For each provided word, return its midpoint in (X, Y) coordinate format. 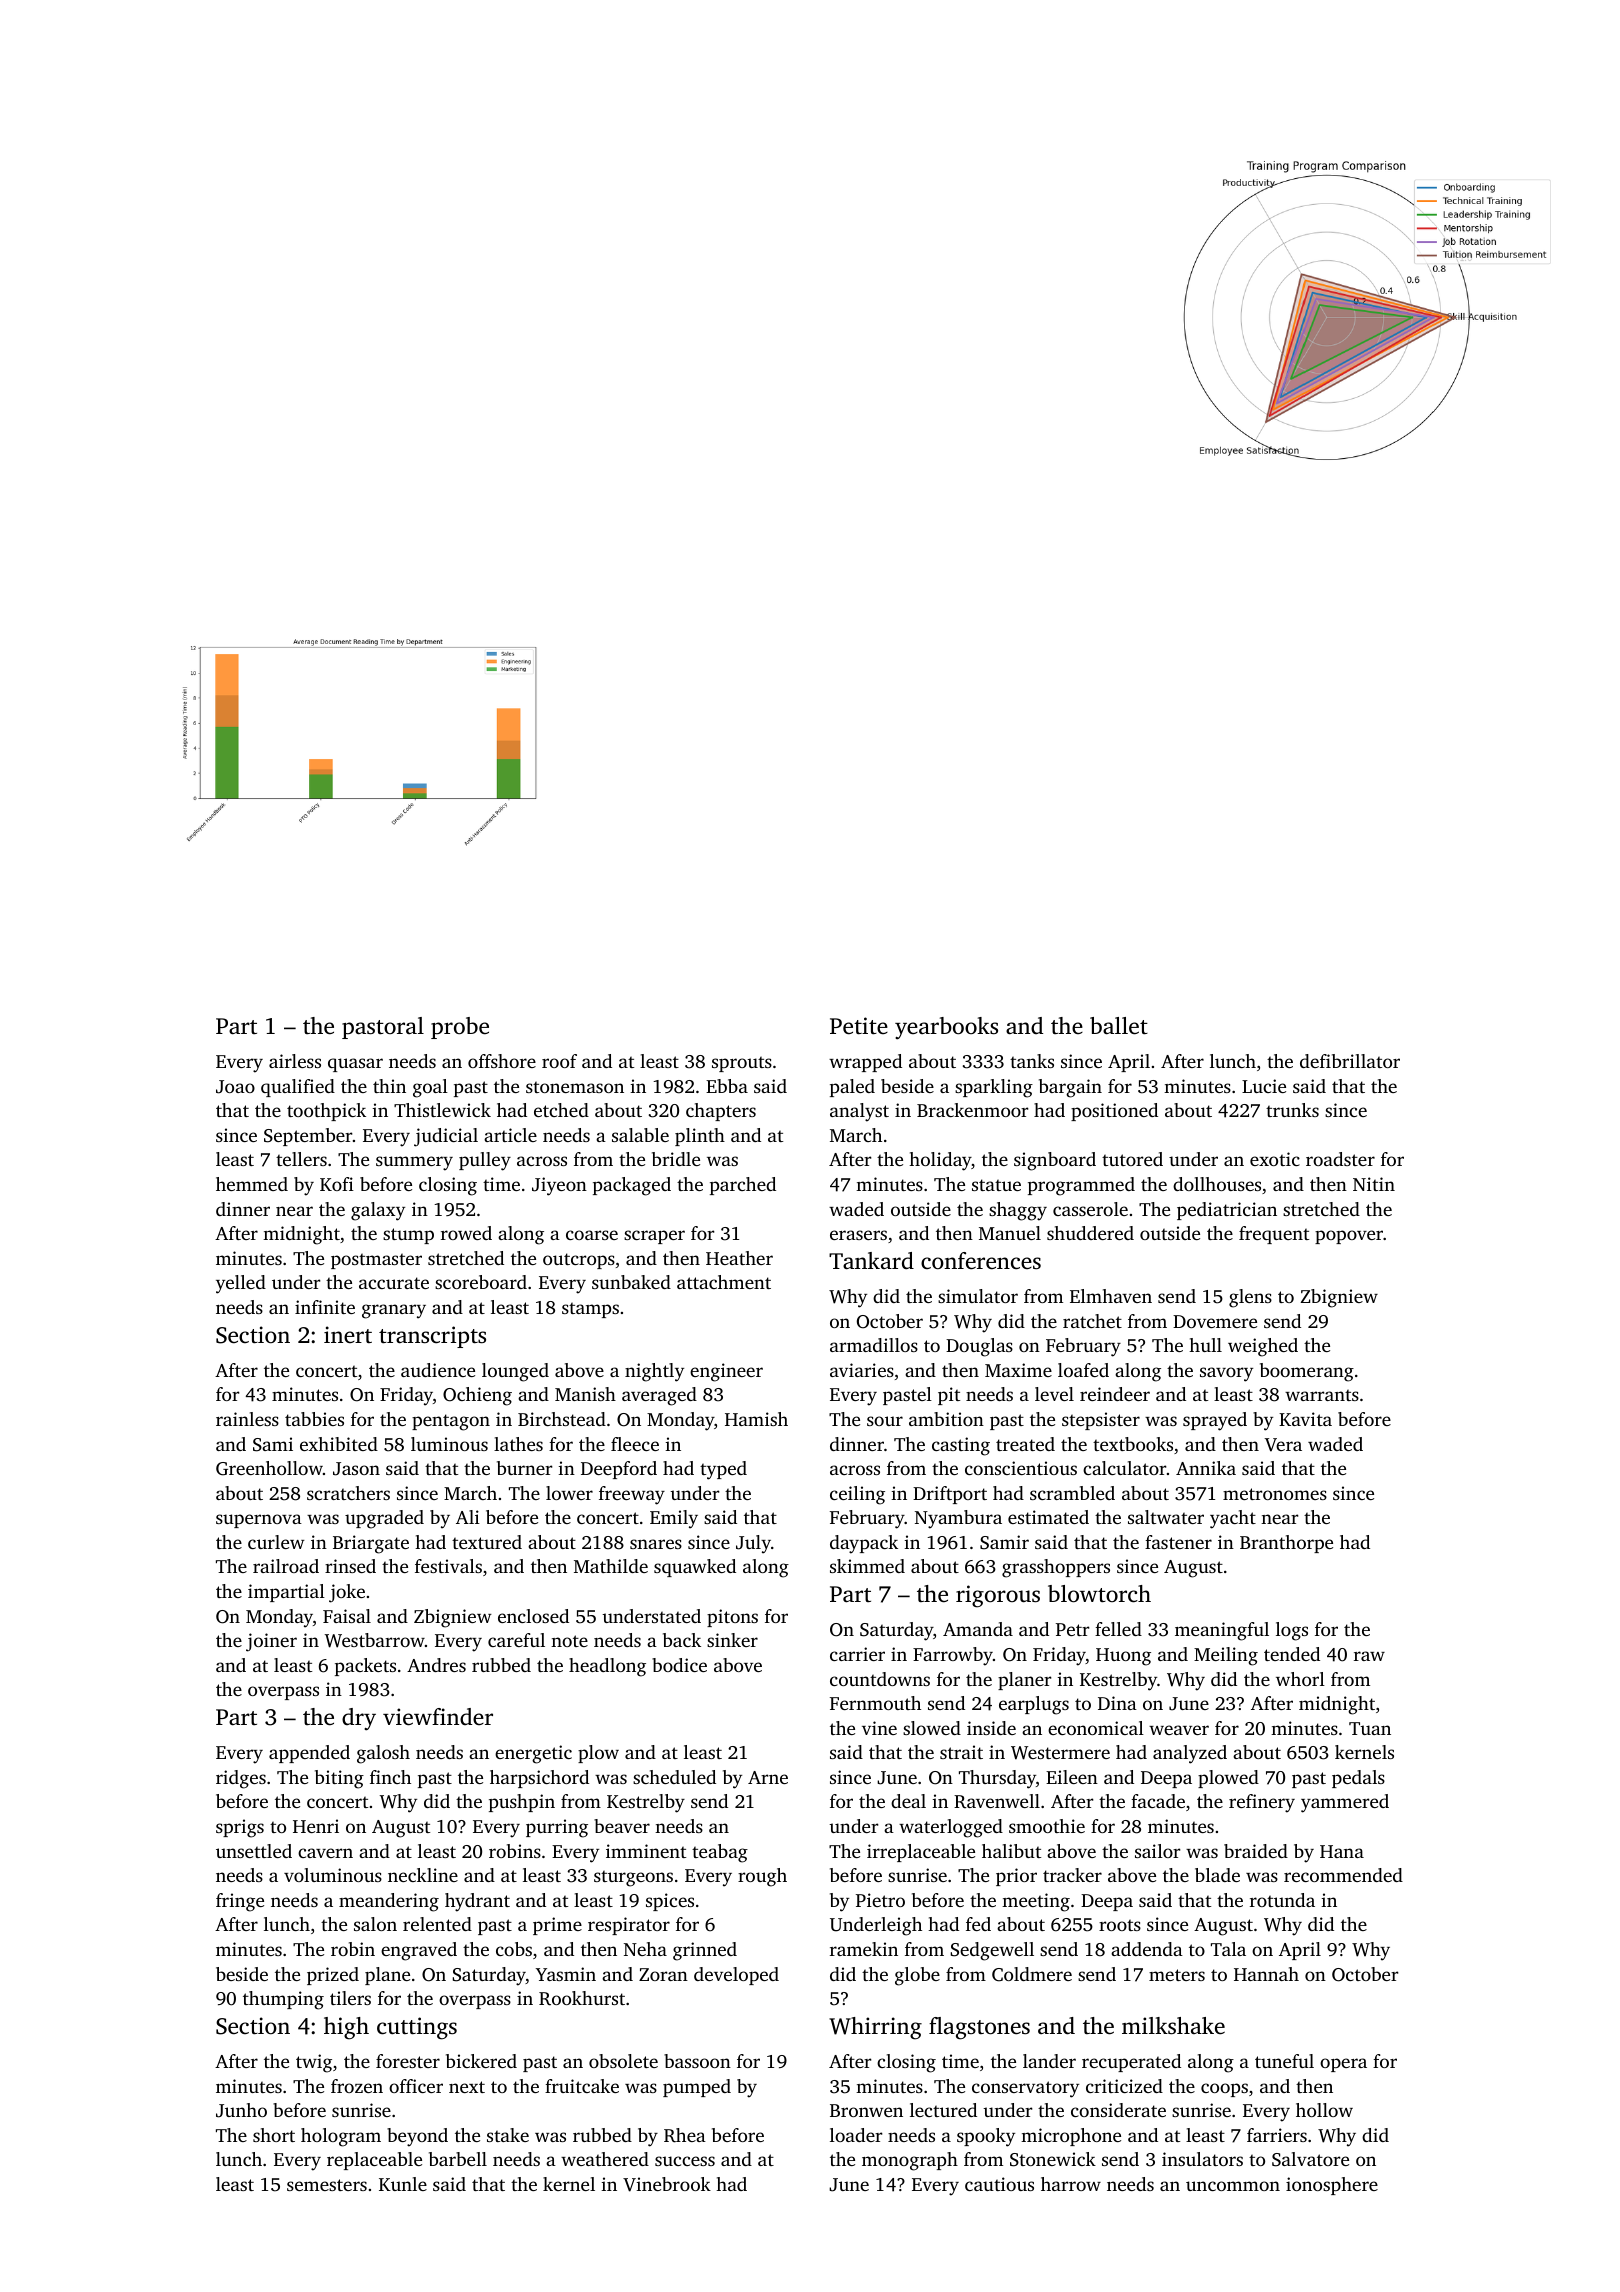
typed (723, 1470)
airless (295, 1061)
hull (1205, 1345)
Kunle (403, 2184)
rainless (247, 1419)
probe (460, 1028)
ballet (1119, 1026)
